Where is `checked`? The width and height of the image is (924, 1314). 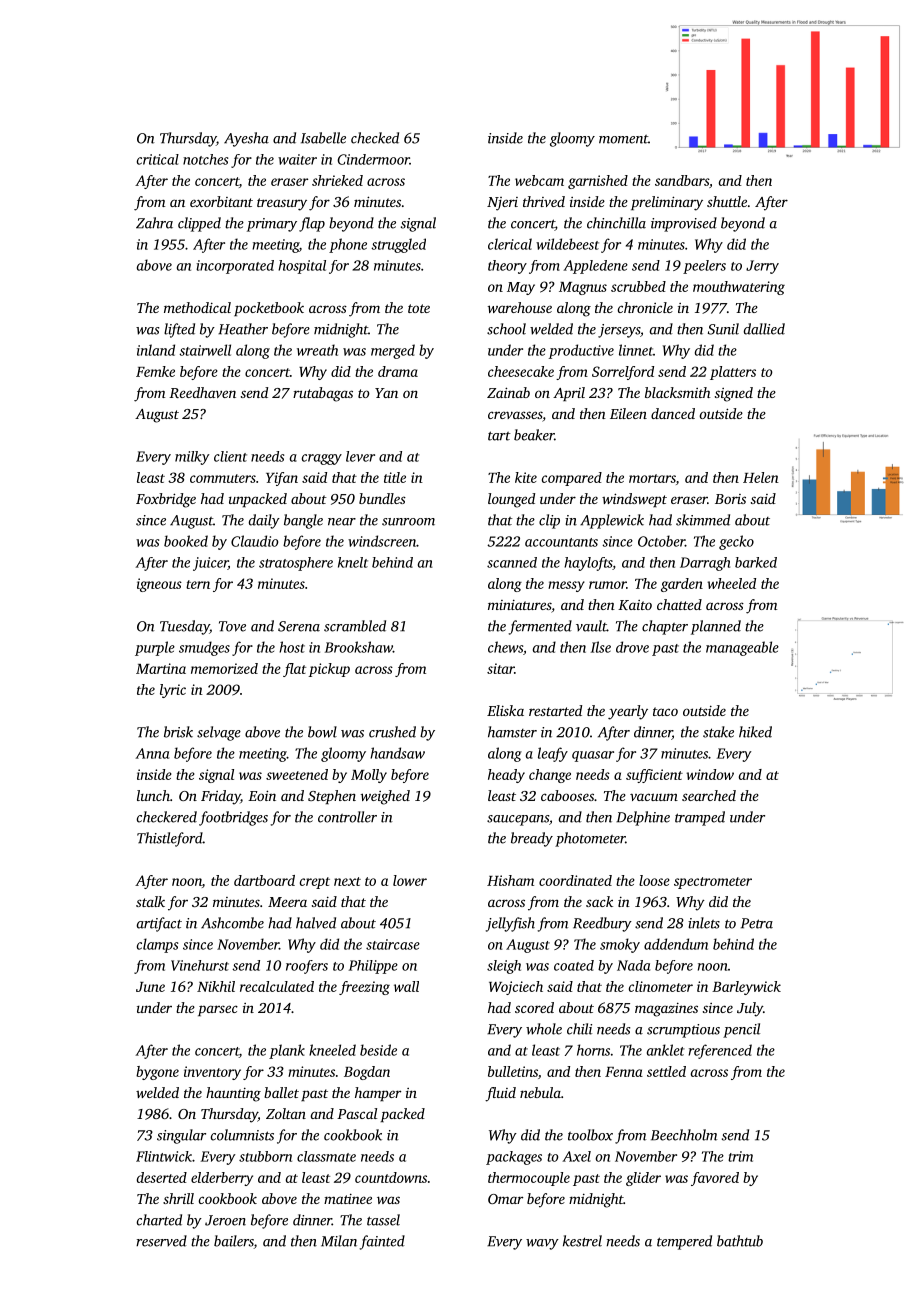
checked is located at coordinates (375, 138).
